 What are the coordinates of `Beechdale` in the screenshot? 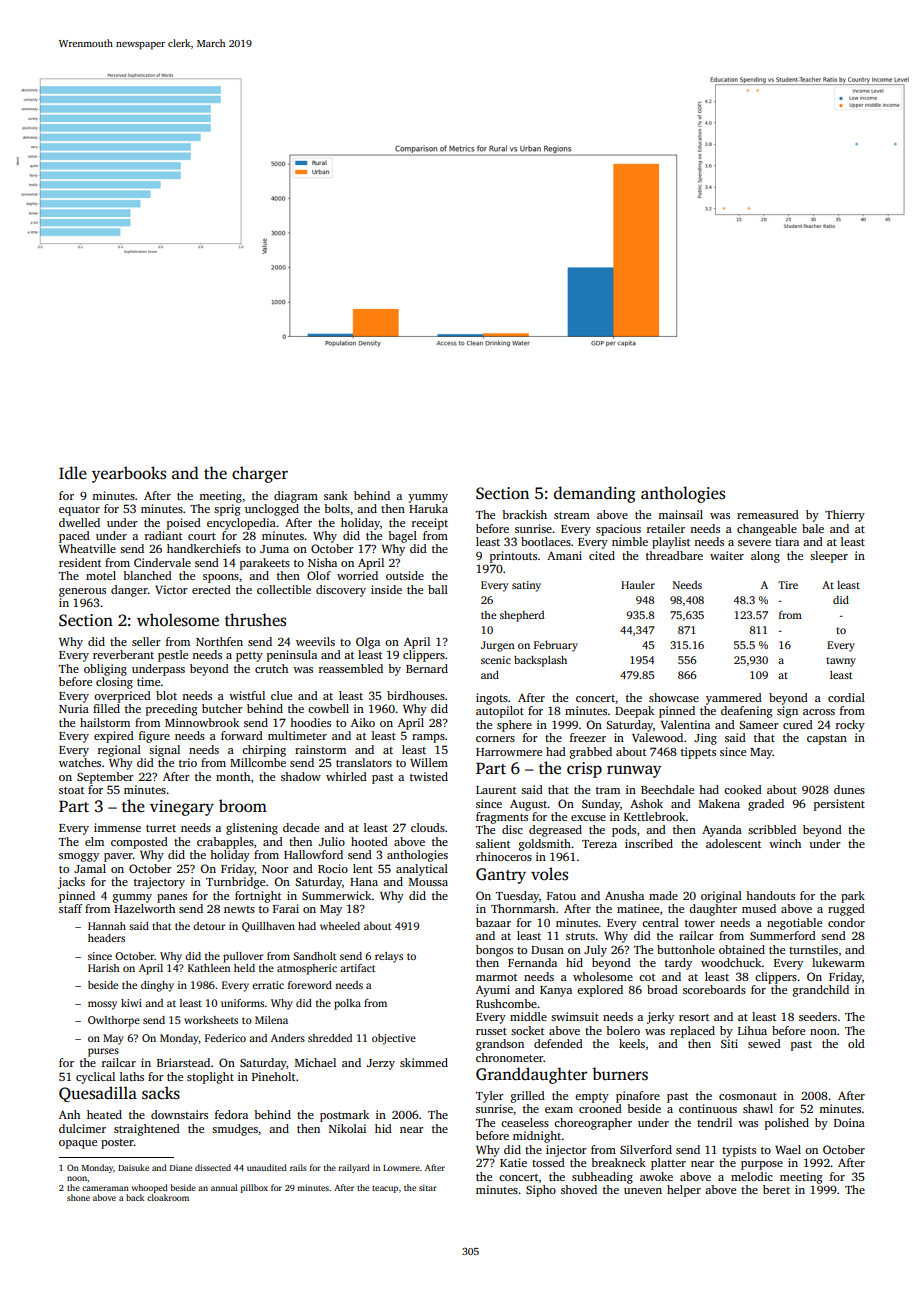 It's located at (667, 789).
